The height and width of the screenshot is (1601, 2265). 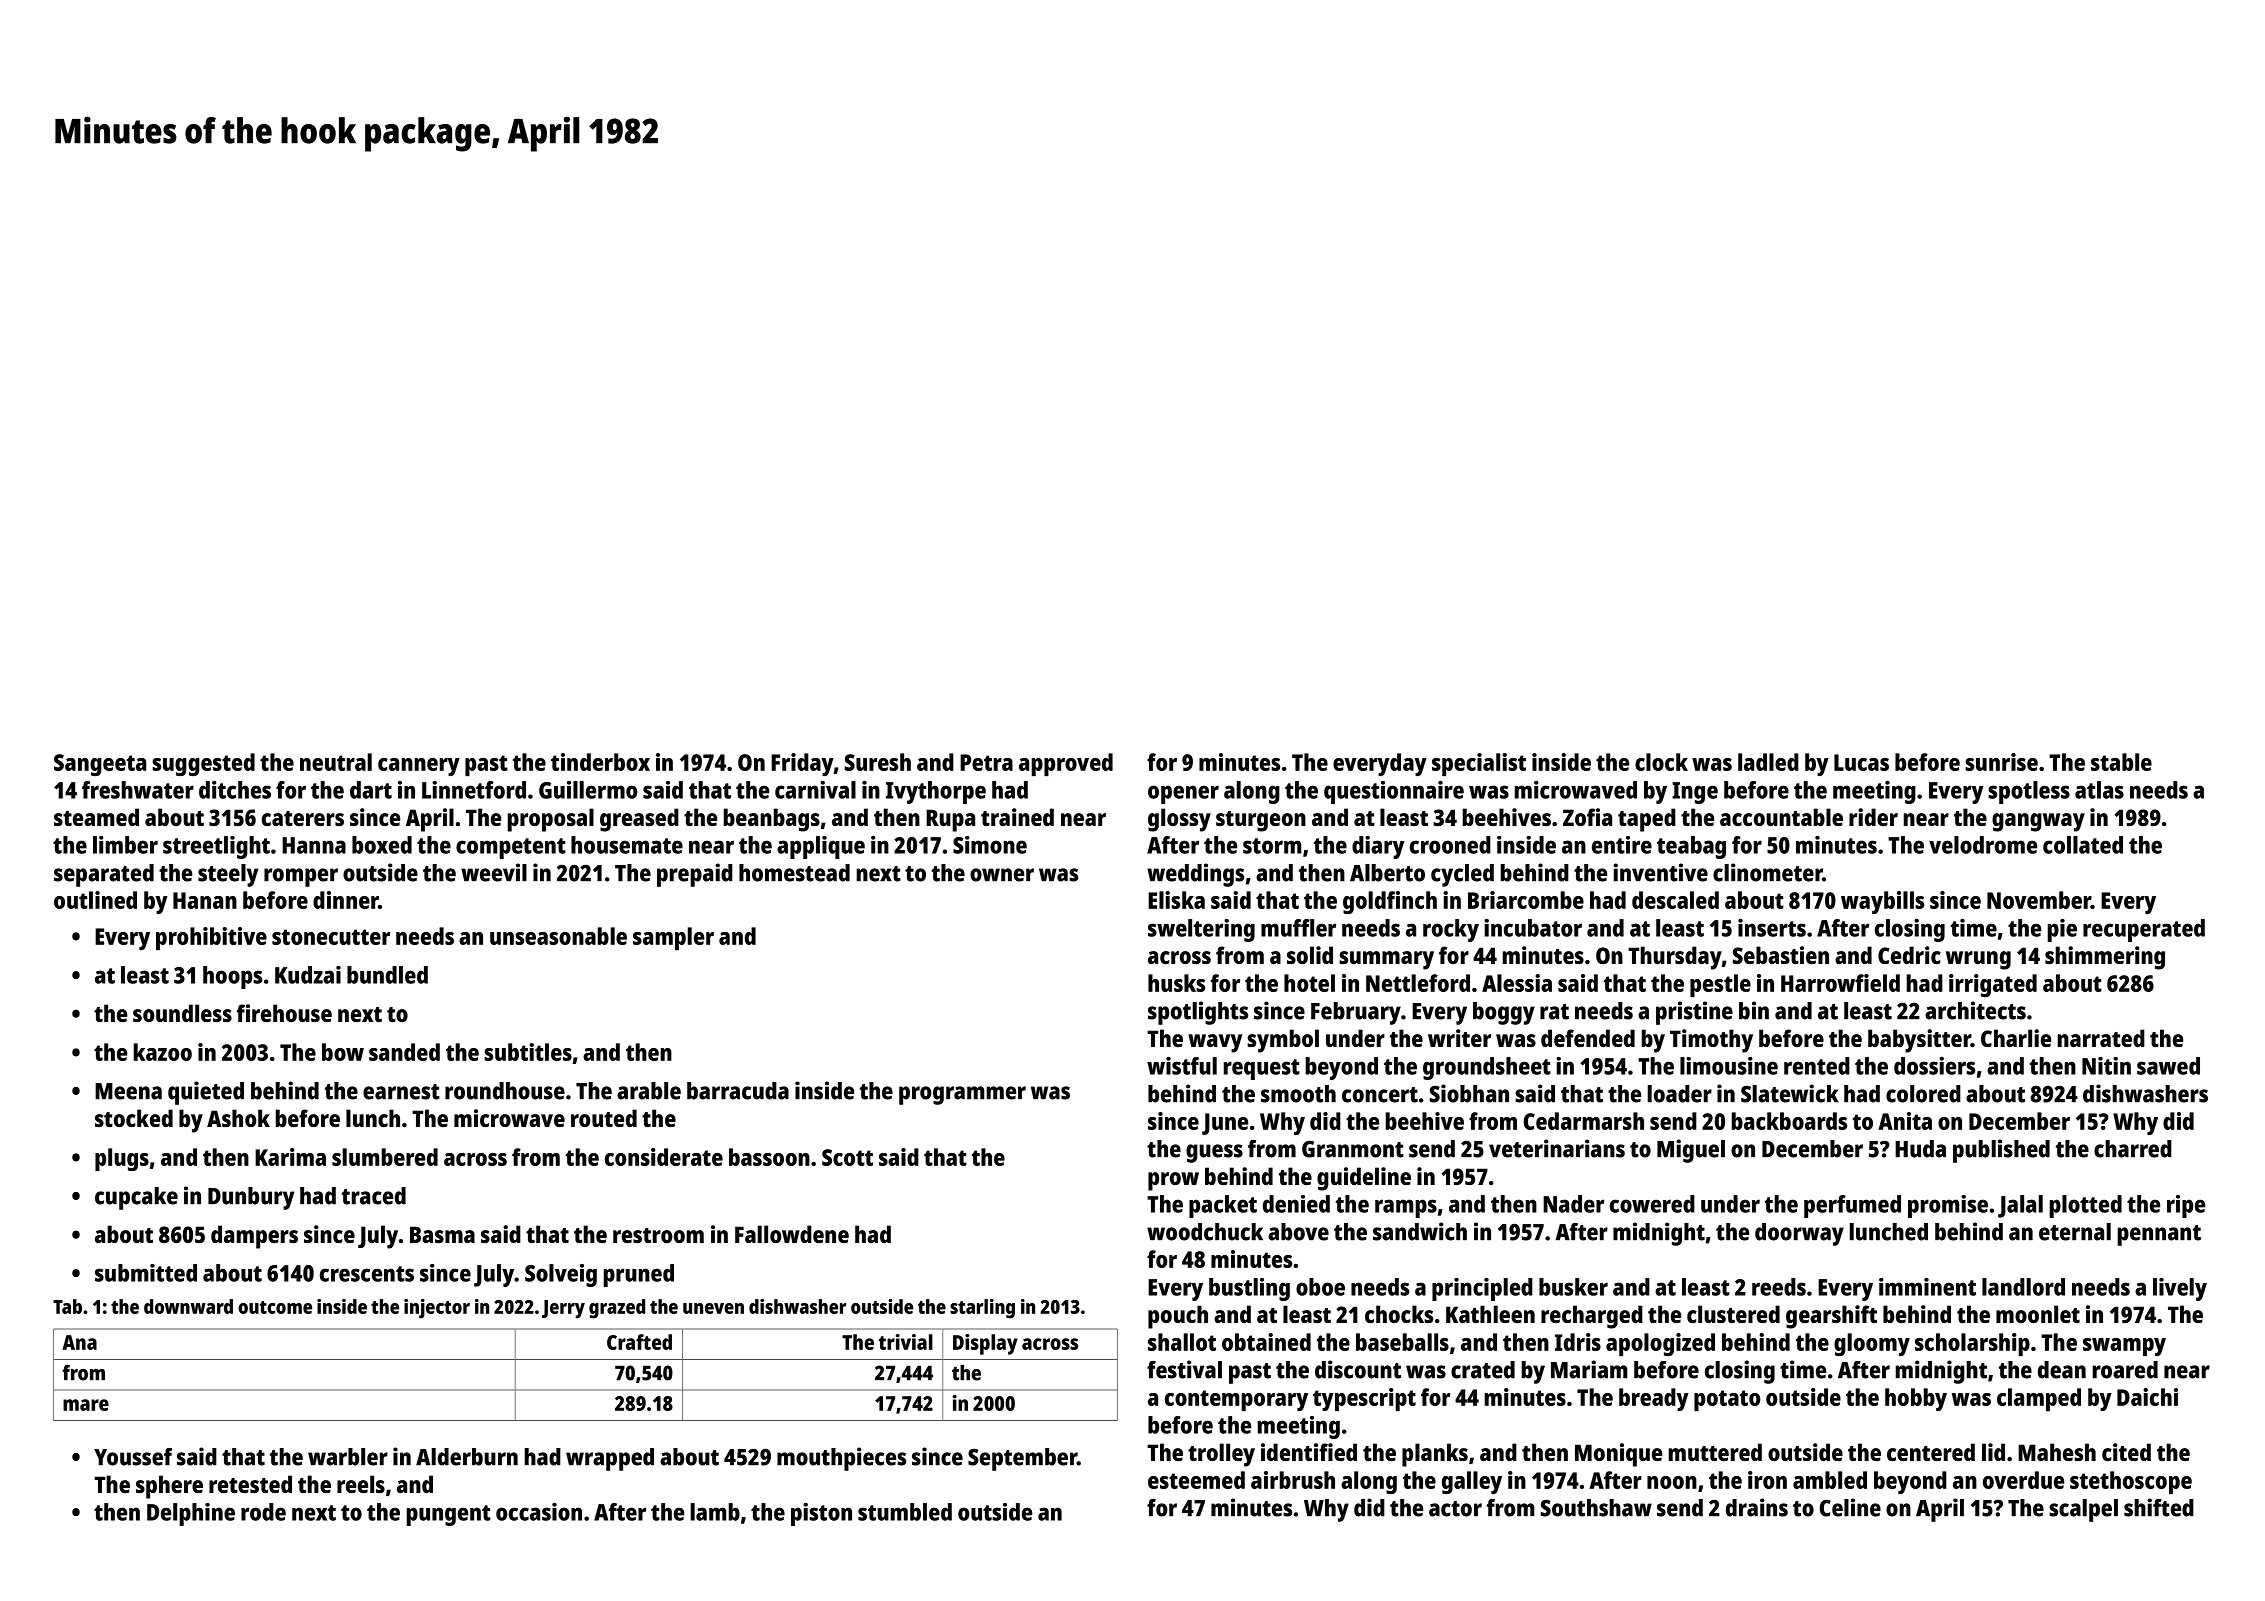 I want to click on Nitin, so click(x=2106, y=1066).
